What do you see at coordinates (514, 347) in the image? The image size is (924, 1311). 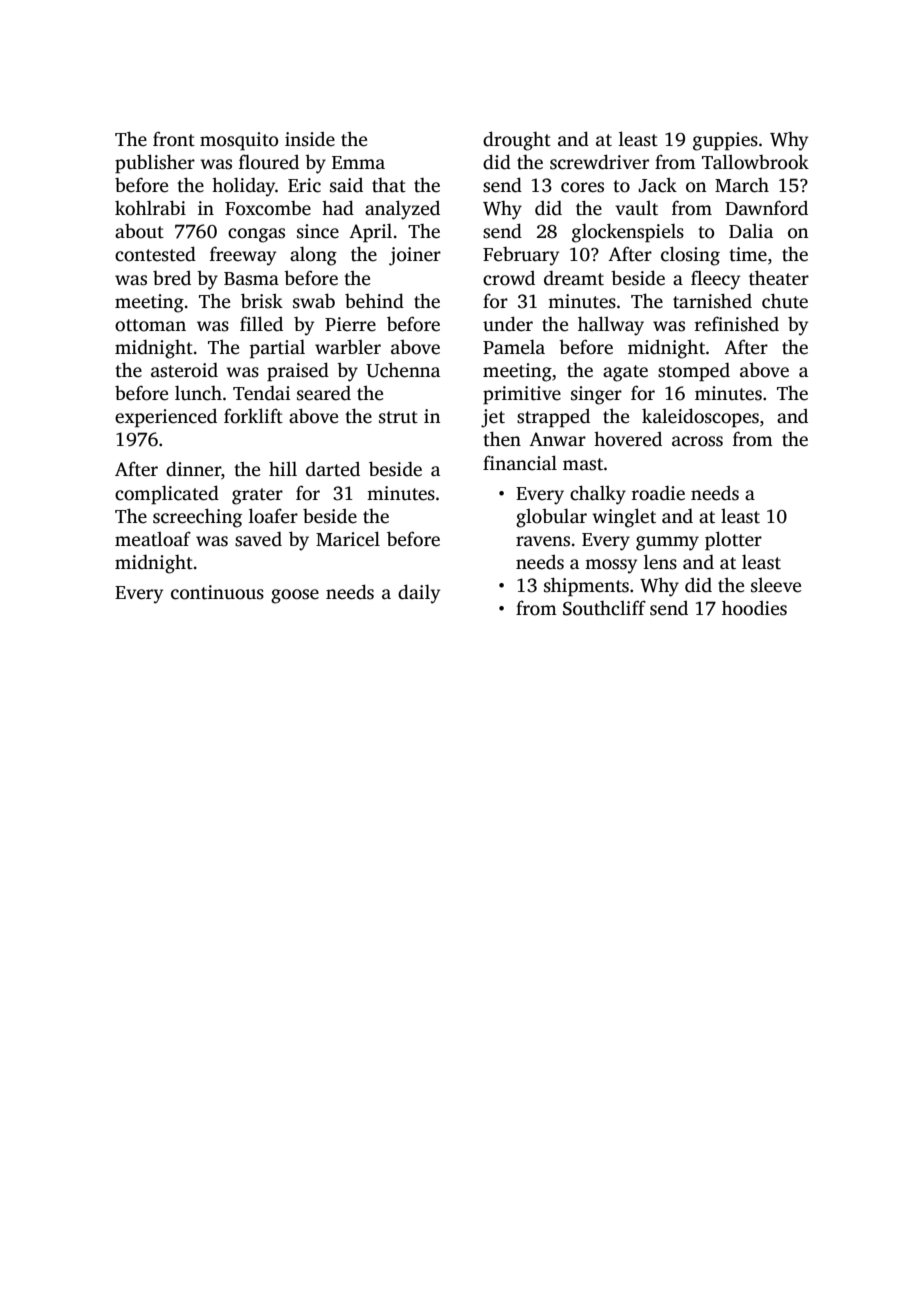 I see `Pamela` at bounding box center [514, 347].
